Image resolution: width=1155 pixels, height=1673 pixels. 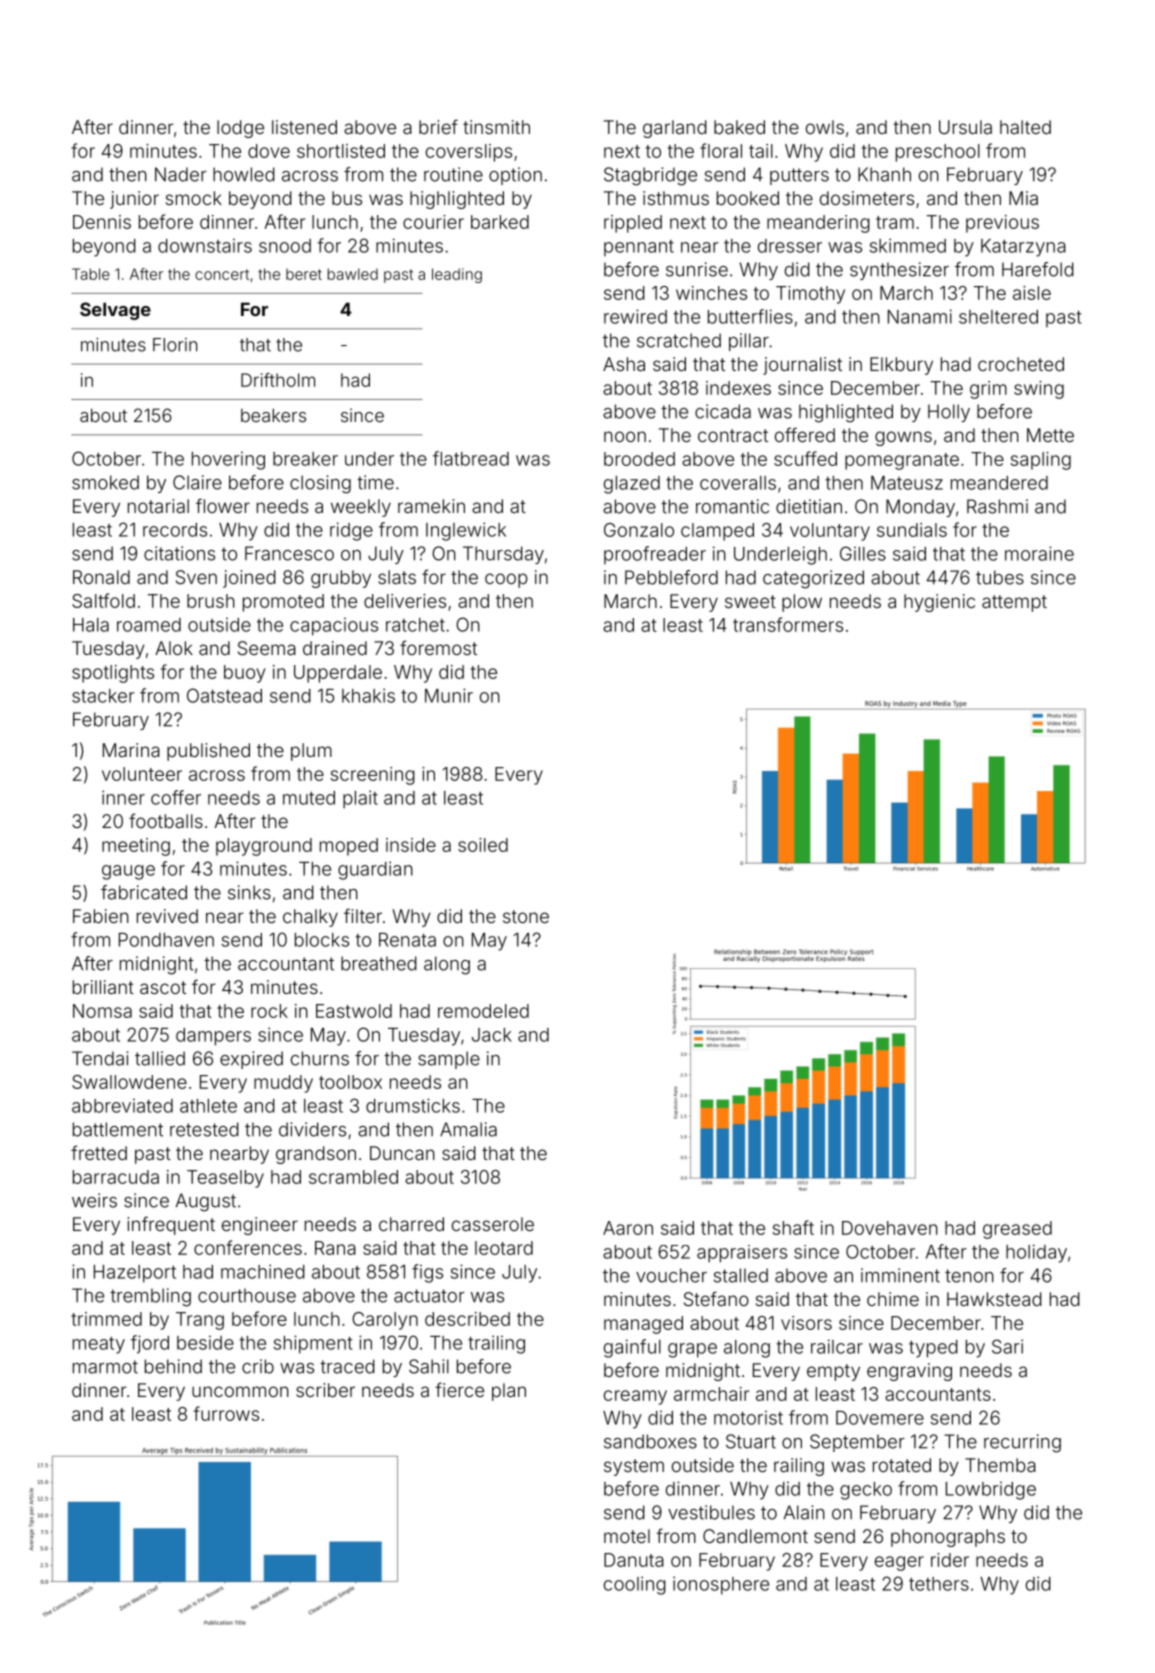 I want to click on pennant, so click(x=639, y=248).
